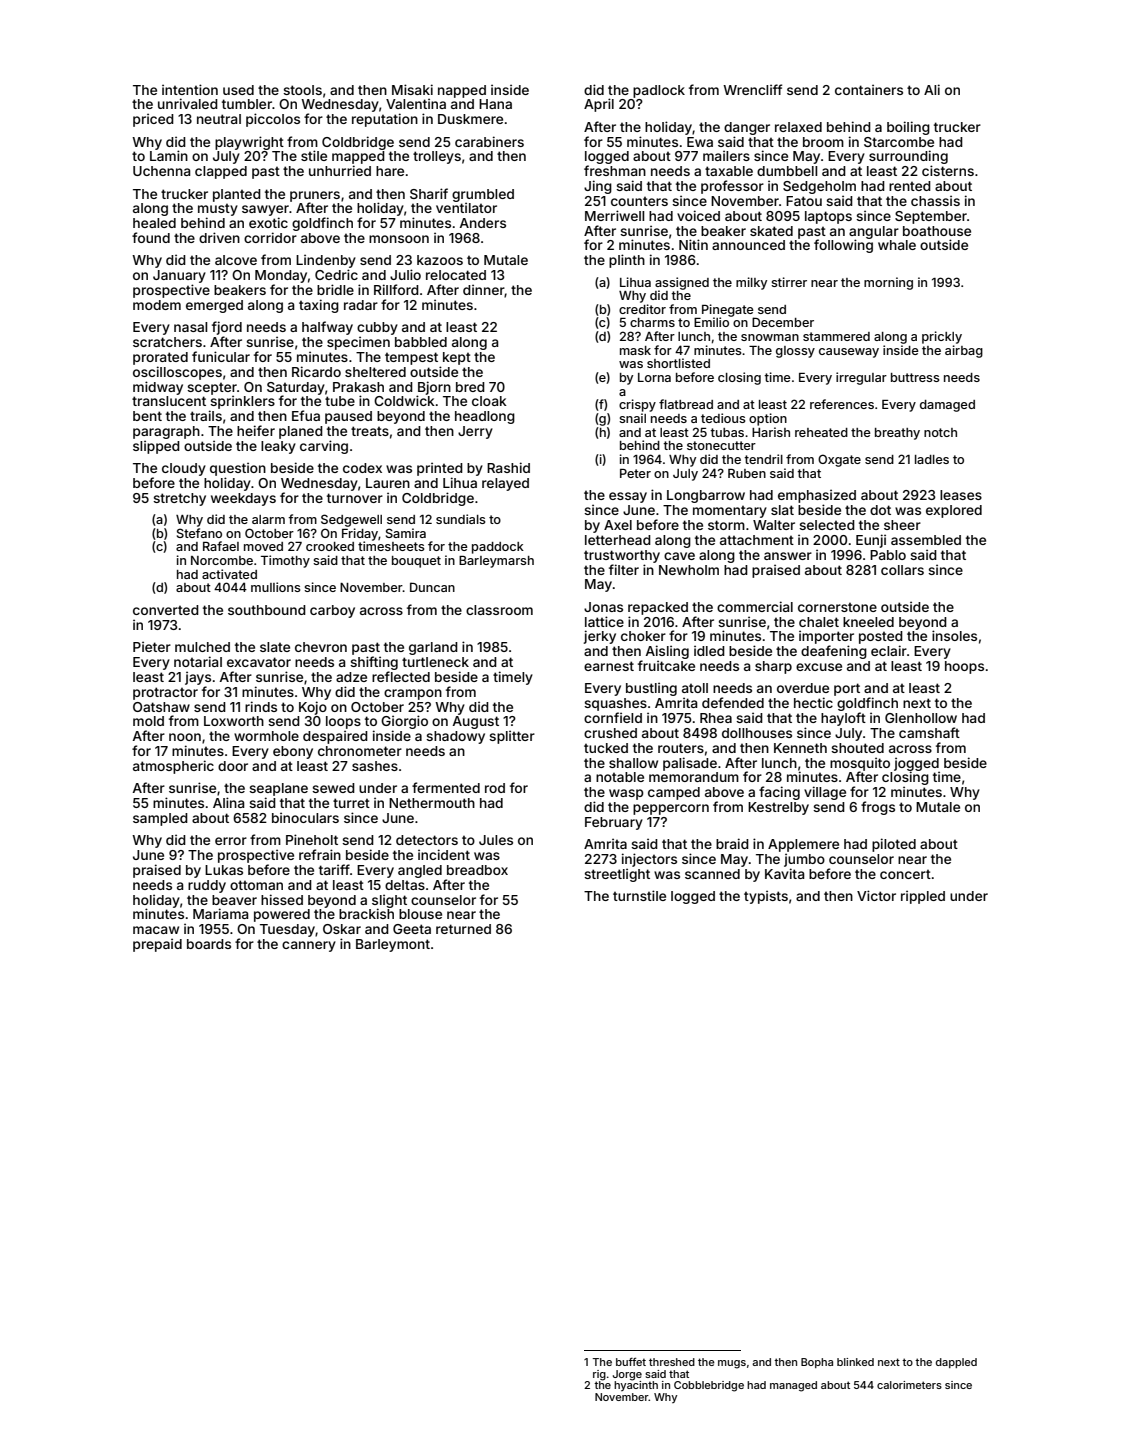 The image size is (1122, 1452). What do you see at coordinates (160, 819) in the screenshot?
I see `sampled` at bounding box center [160, 819].
